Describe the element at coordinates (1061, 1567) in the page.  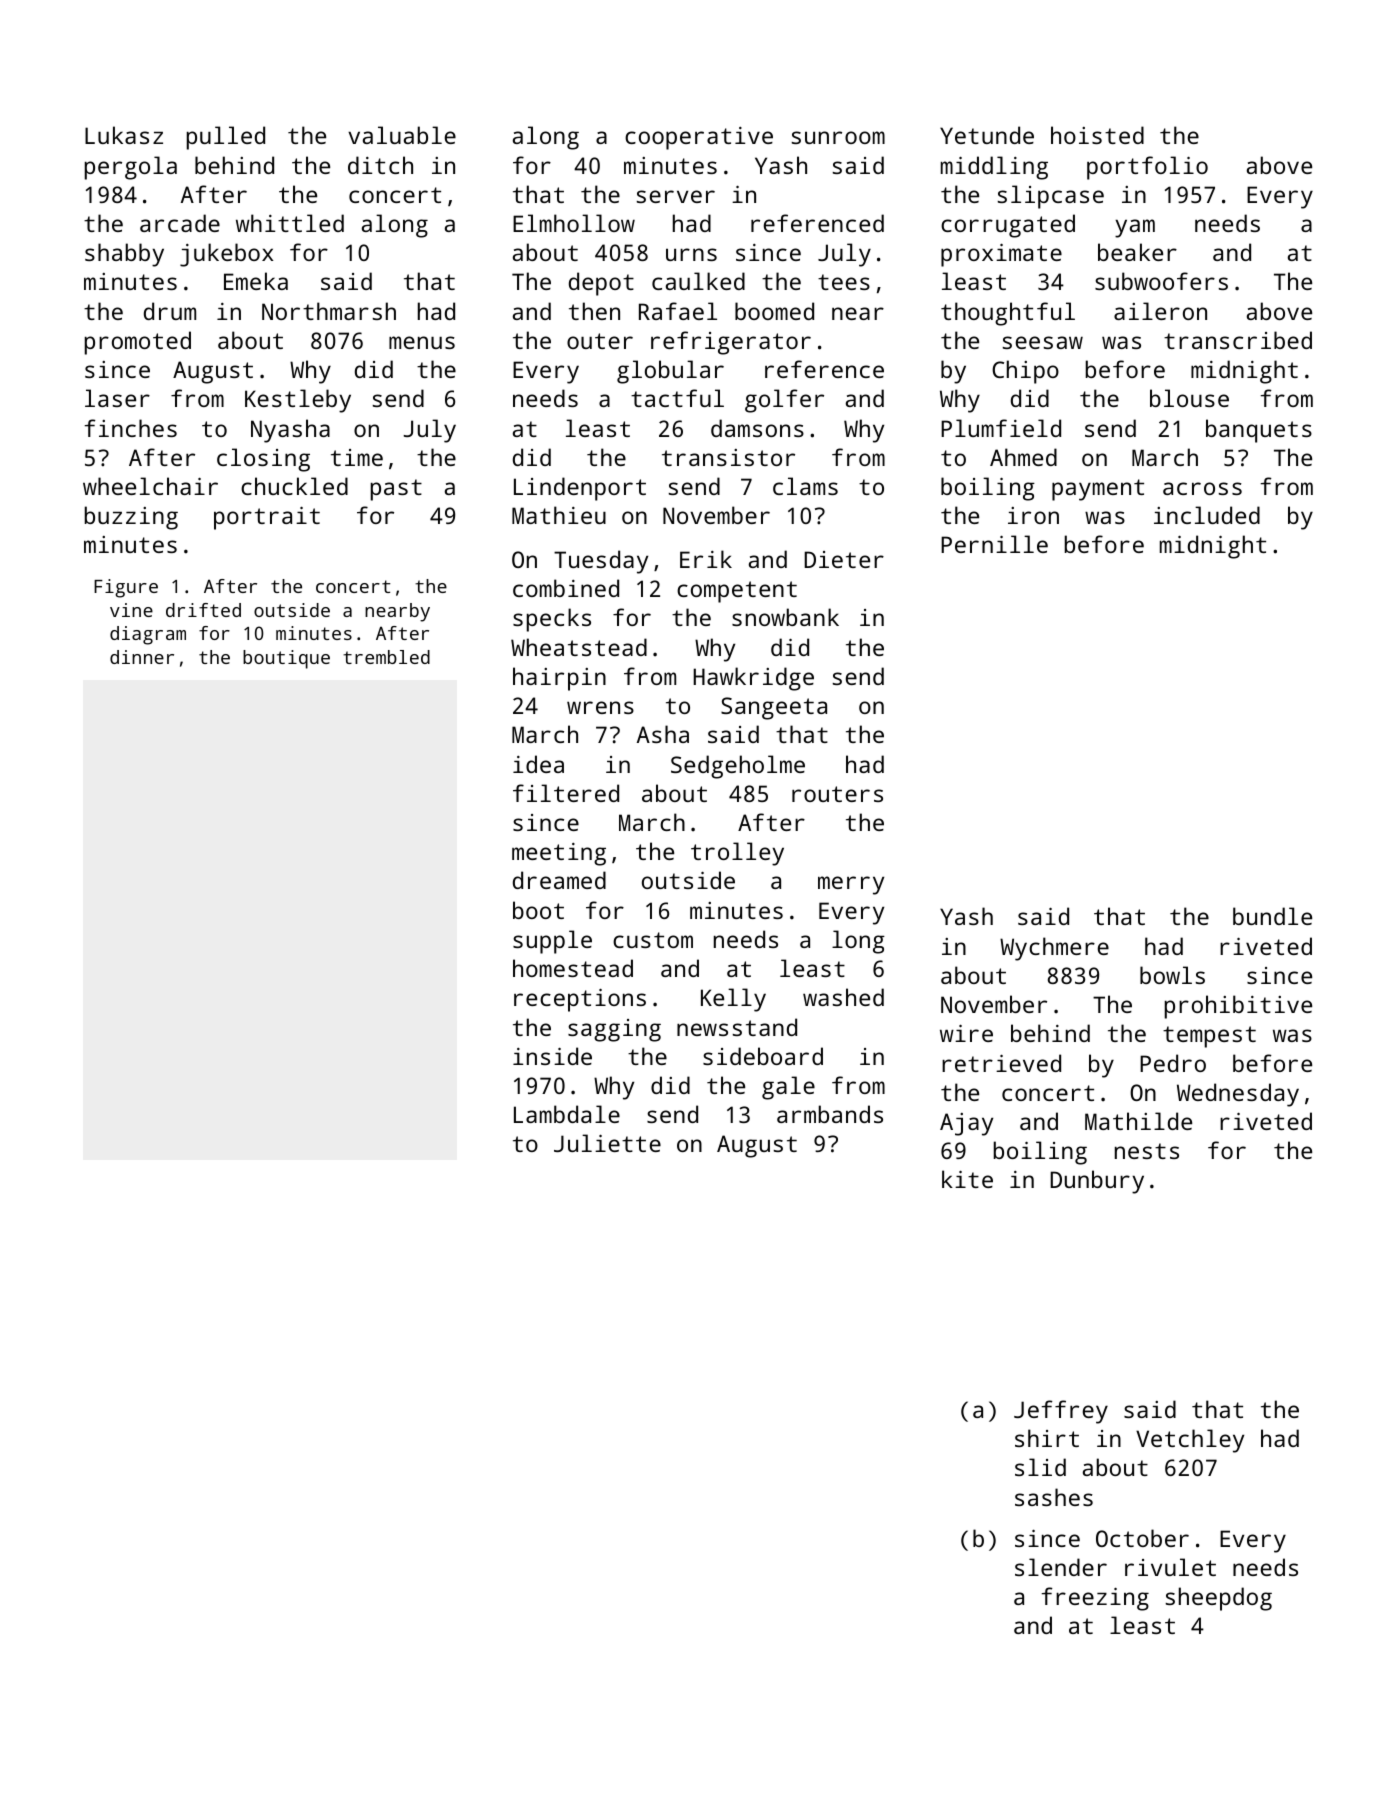
I see `slender` at that location.
